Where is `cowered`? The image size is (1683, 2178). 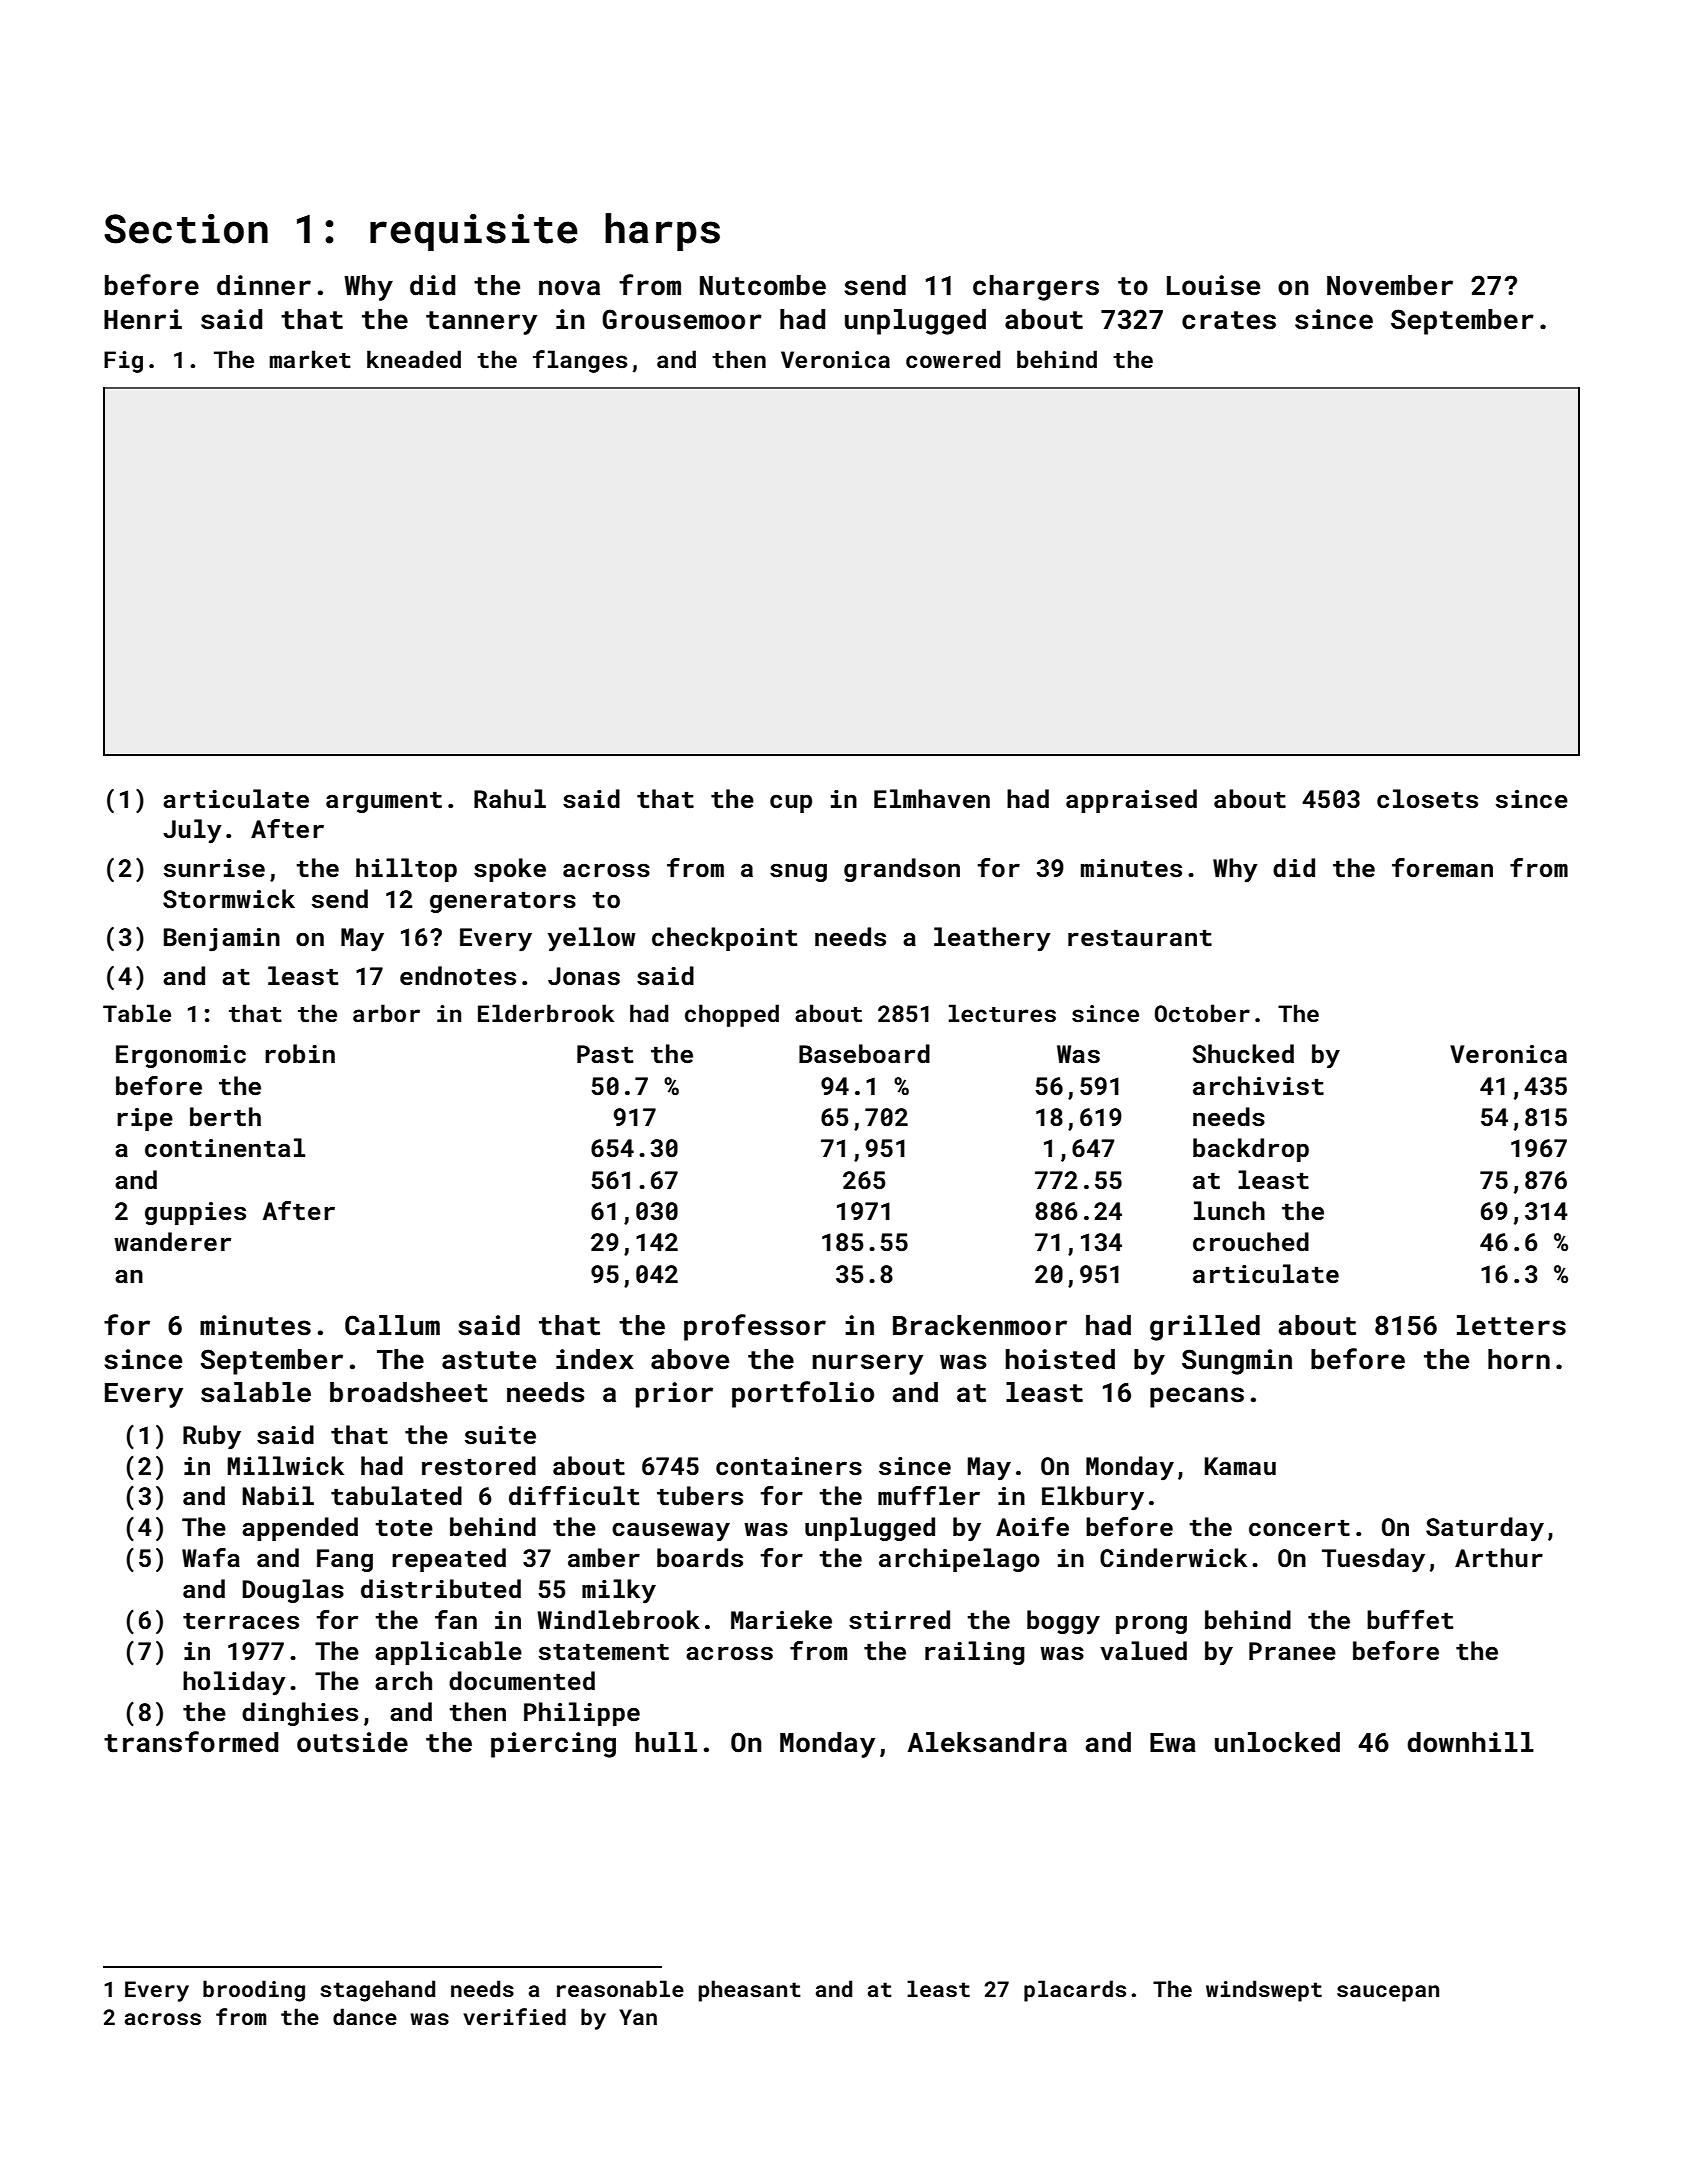 cowered is located at coordinates (953, 359).
